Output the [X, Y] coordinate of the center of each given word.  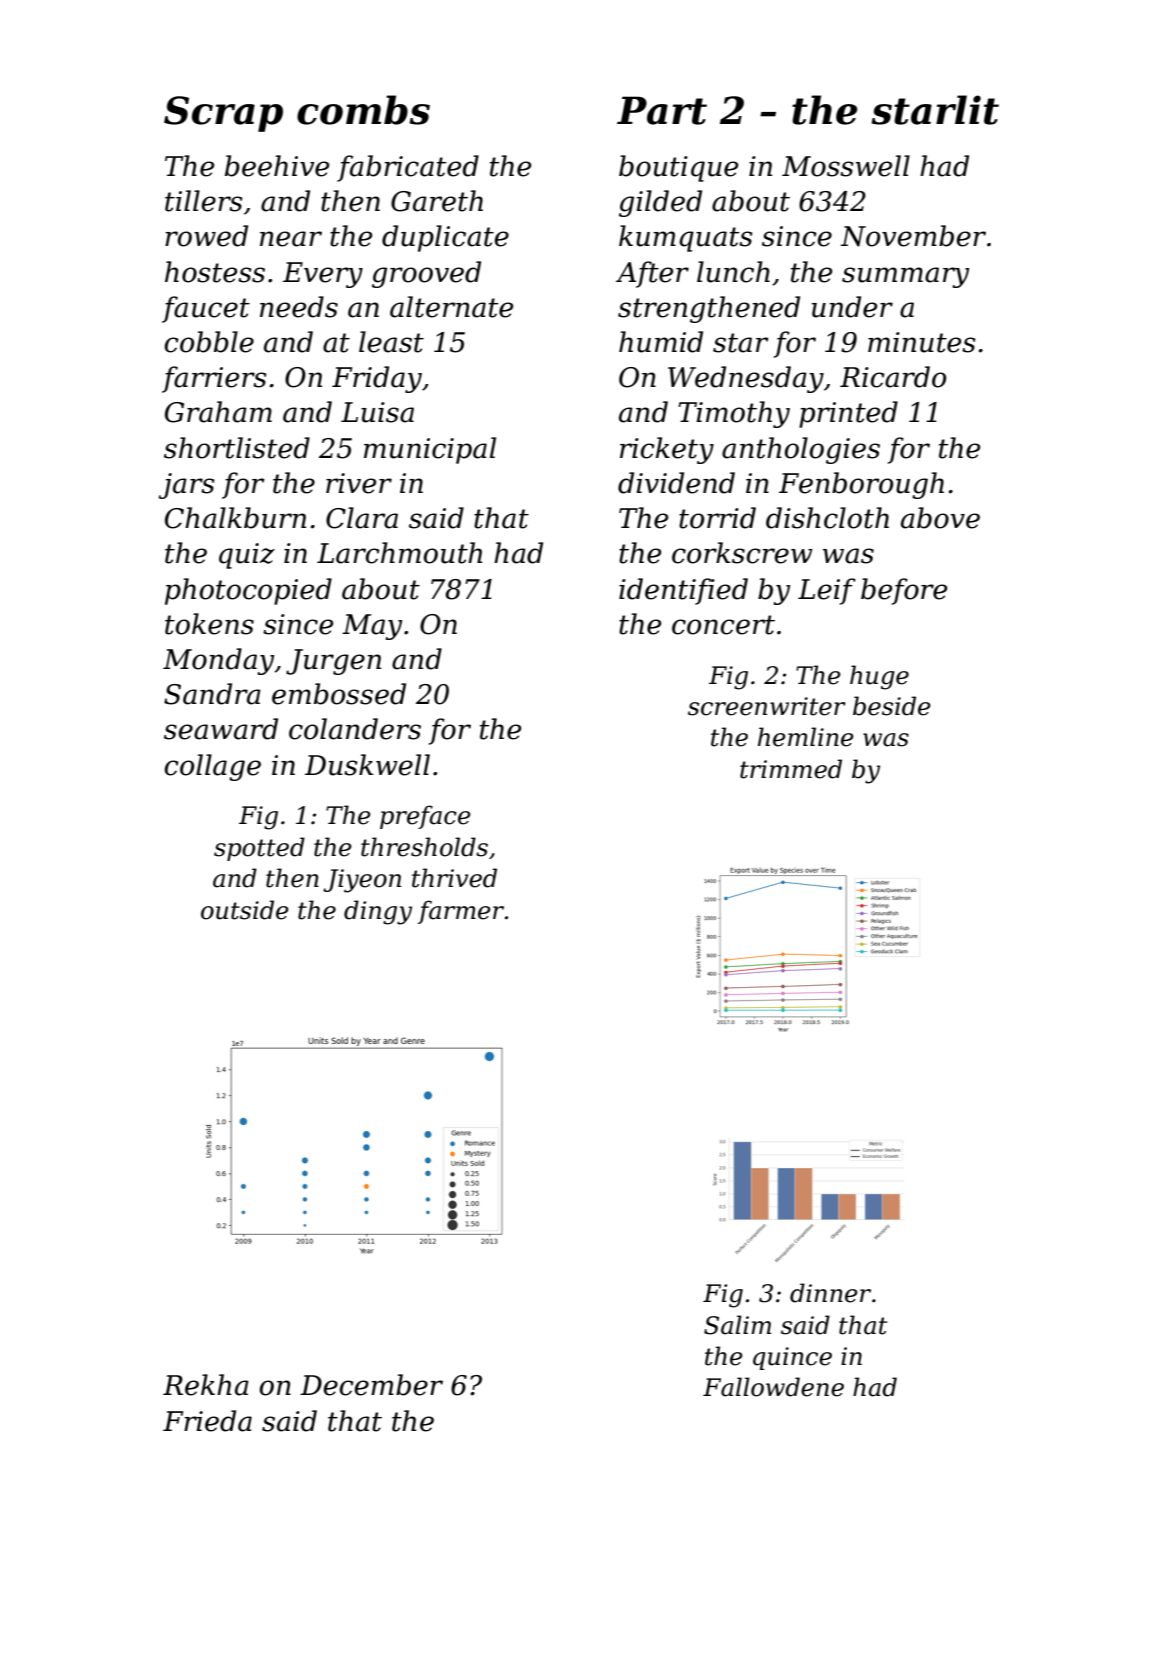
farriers [214, 379]
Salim [737, 1325]
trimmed [791, 769]
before [904, 591]
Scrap [223, 114]
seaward [221, 729]
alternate [451, 307]
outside [245, 910]
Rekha [206, 1385]
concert [723, 625]
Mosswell [846, 166]
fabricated [408, 168]
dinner [830, 1293]
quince [792, 1358]
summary [905, 277]
